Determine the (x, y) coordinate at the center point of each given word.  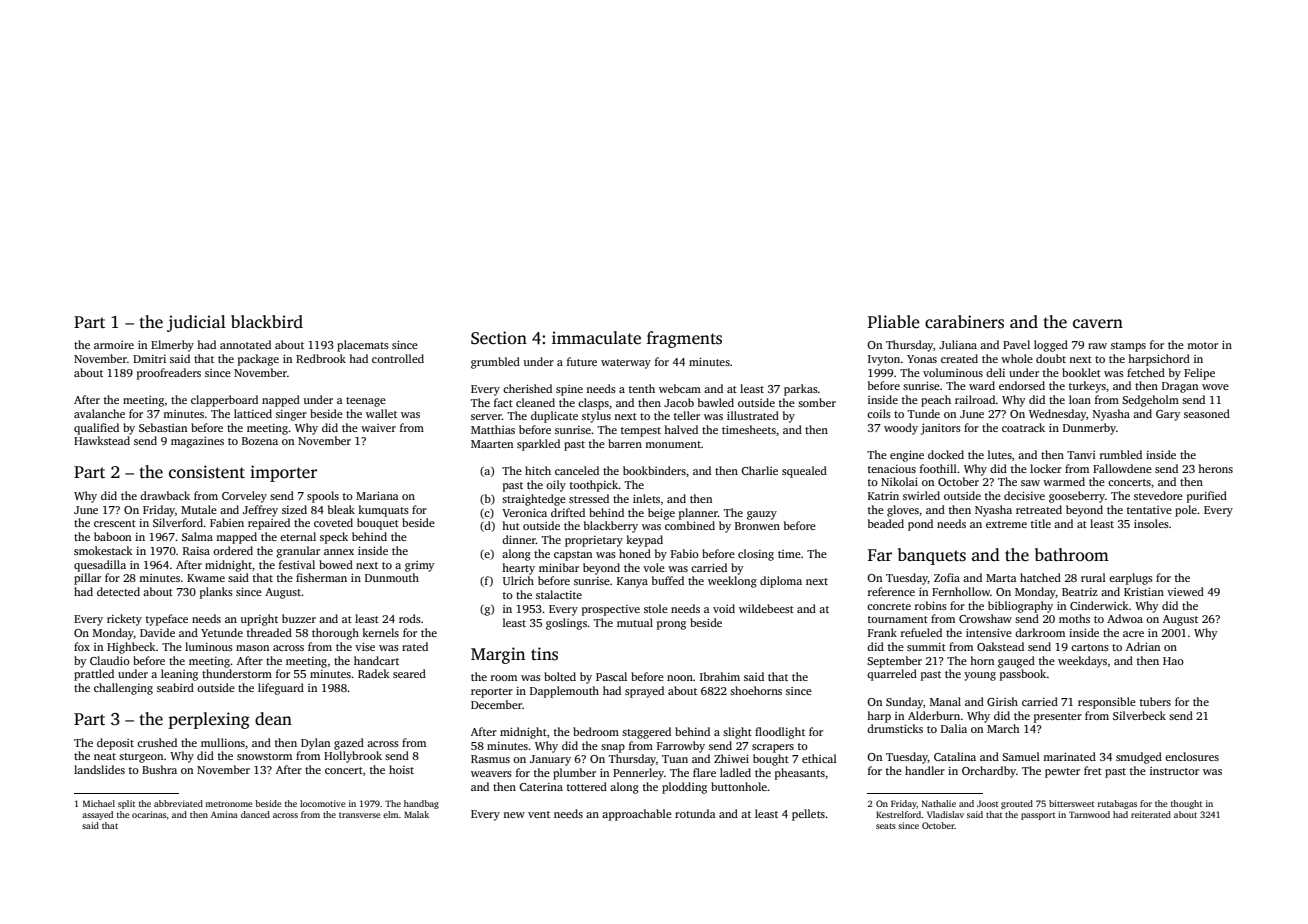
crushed (157, 742)
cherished (527, 388)
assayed (97, 815)
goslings (566, 624)
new (514, 815)
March (1003, 728)
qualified (96, 429)
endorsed (1022, 385)
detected (118, 591)
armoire (114, 345)
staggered (646, 733)
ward (982, 385)
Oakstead (1000, 646)
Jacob (679, 402)
